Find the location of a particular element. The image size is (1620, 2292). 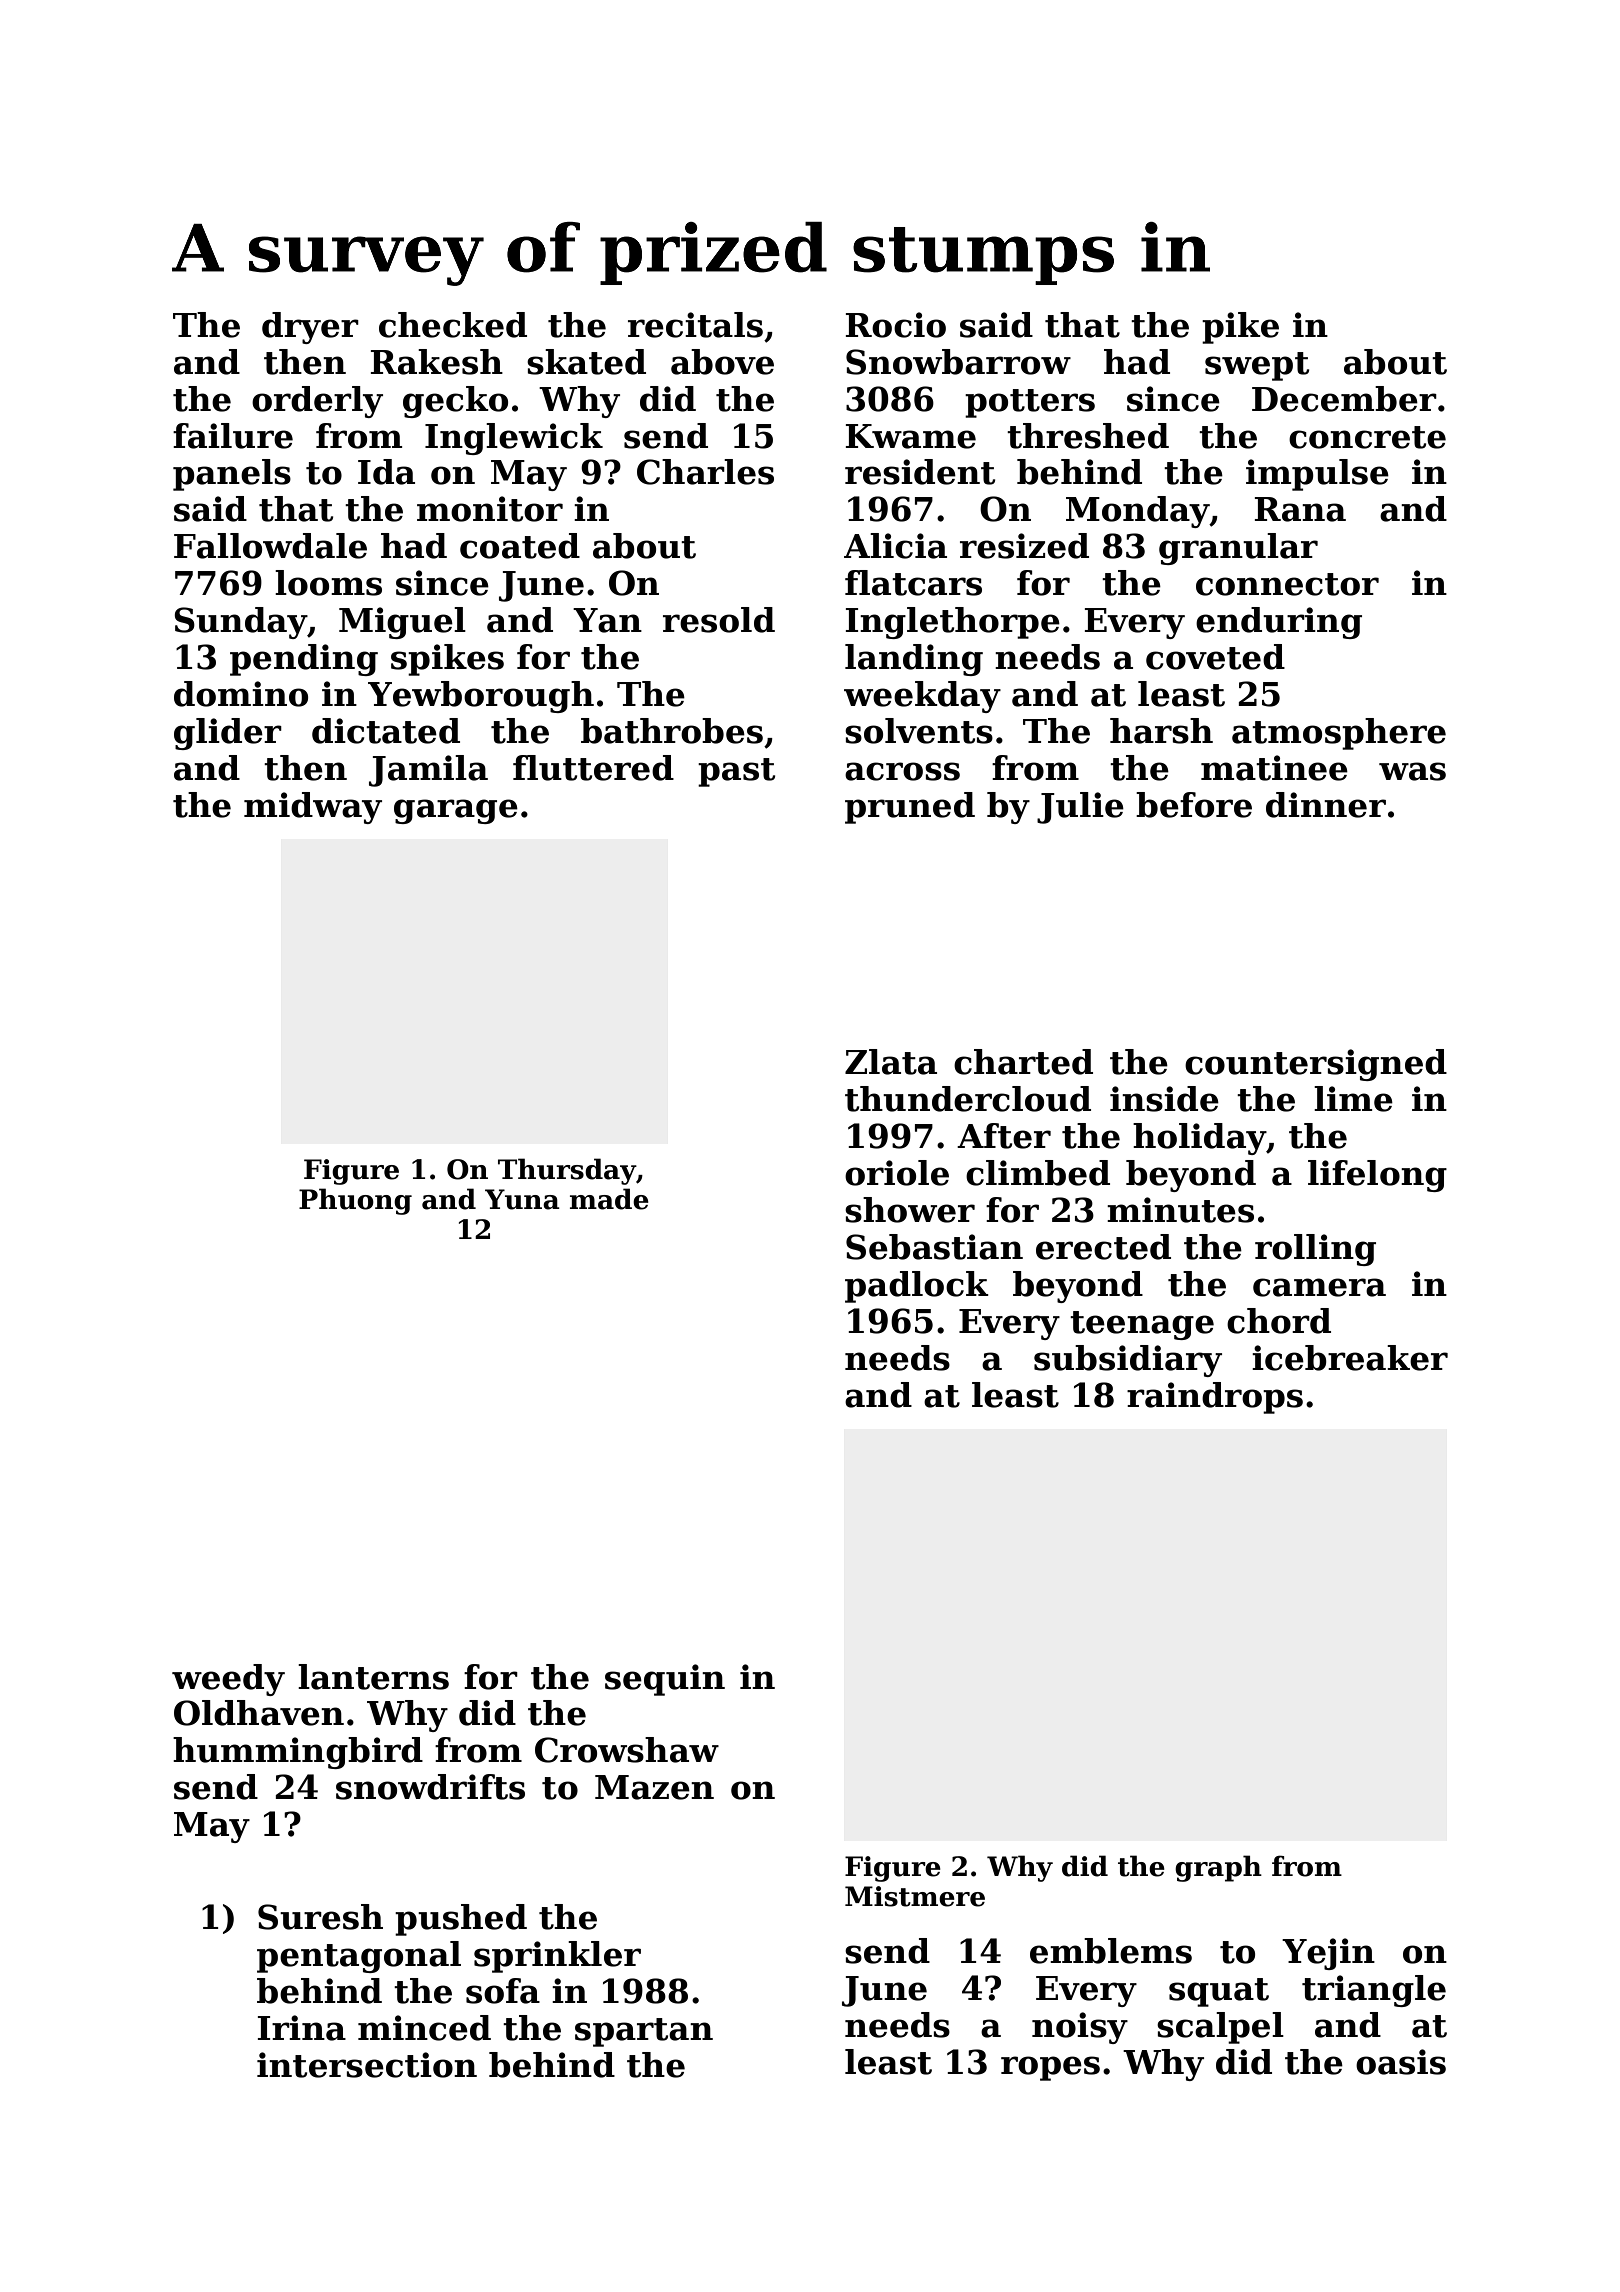

sequin is located at coordinates (665, 1680).
